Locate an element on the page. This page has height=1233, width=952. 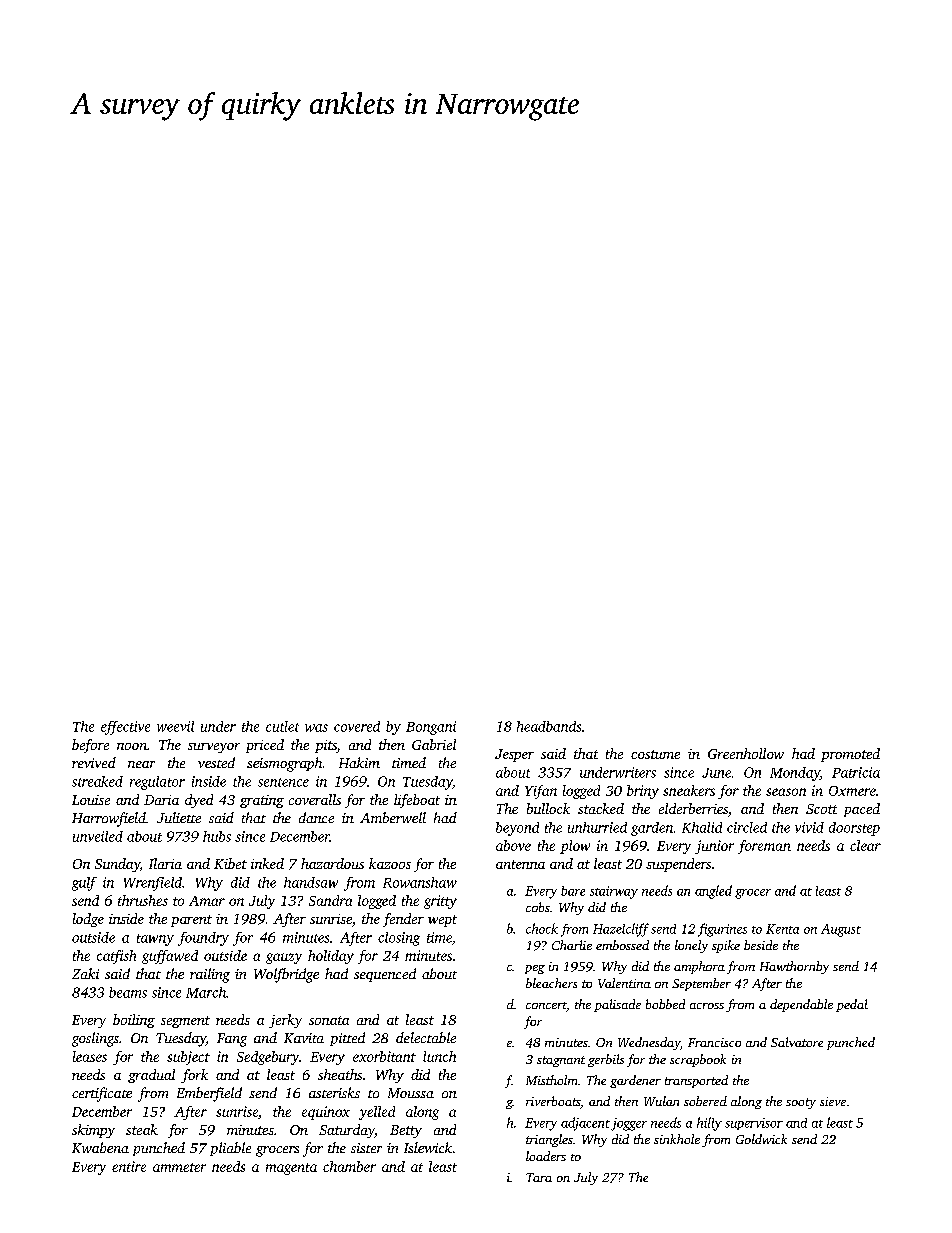
Jesper is located at coordinates (514, 755).
